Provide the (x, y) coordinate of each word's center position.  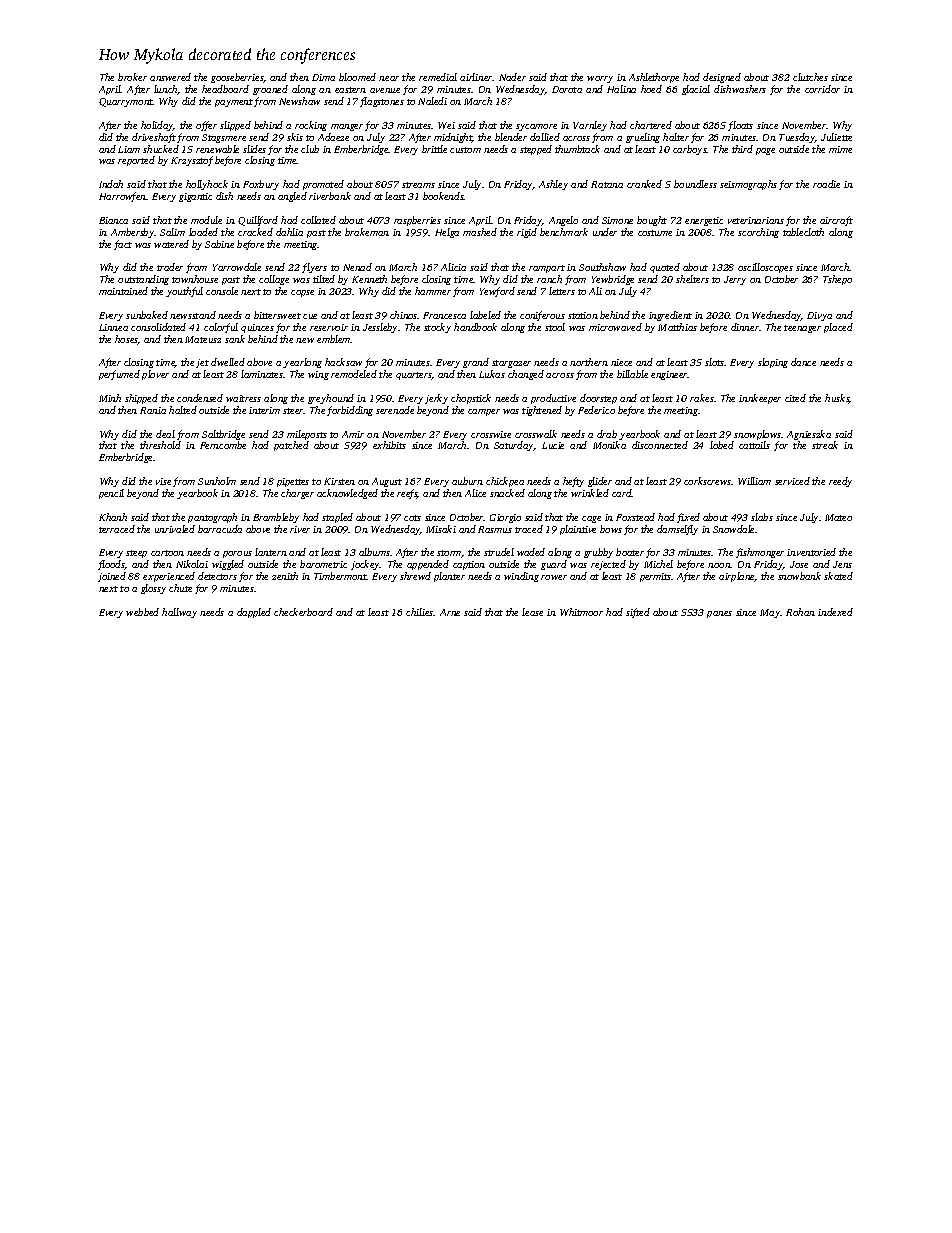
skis (295, 137)
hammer (433, 291)
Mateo (838, 517)
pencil (111, 494)
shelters (692, 279)
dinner (745, 327)
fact (123, 245)
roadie (826, 184)
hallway (179, 613)
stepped (536, 150)
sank (235, 339)
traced (529, 529)
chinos (404, 315)
